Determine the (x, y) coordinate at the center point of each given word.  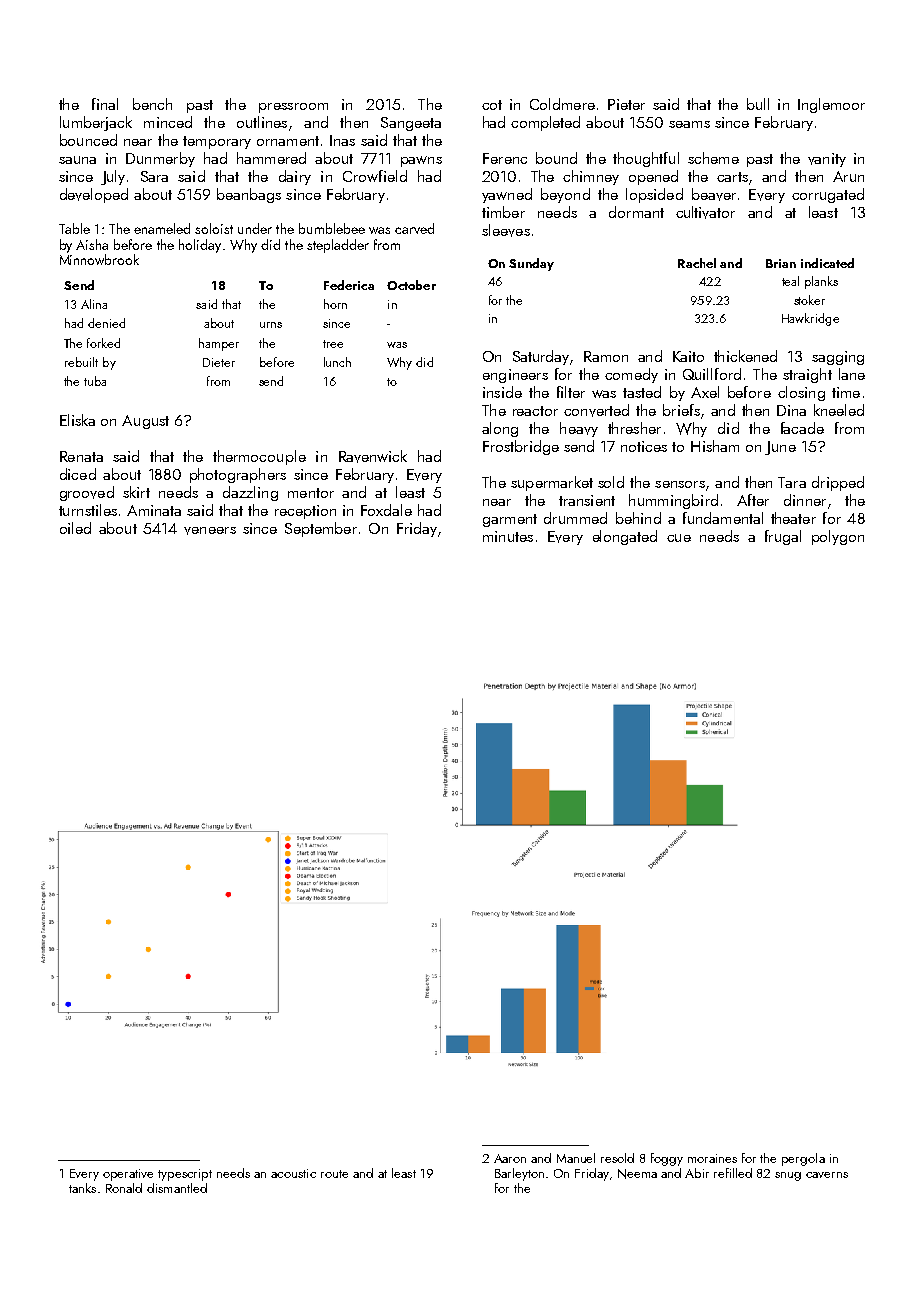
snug (788, 1176)
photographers (238, 475)
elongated (625, 537)
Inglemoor (831, 105)
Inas (342, 140)
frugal (783, 537)
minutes (508, 536)
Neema (637, 1174)
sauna (77, 160)
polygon (838, 537)
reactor (535, 411)
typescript (185, 1175)
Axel (705, 392)
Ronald (124, 1188)
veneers (210, 531)
